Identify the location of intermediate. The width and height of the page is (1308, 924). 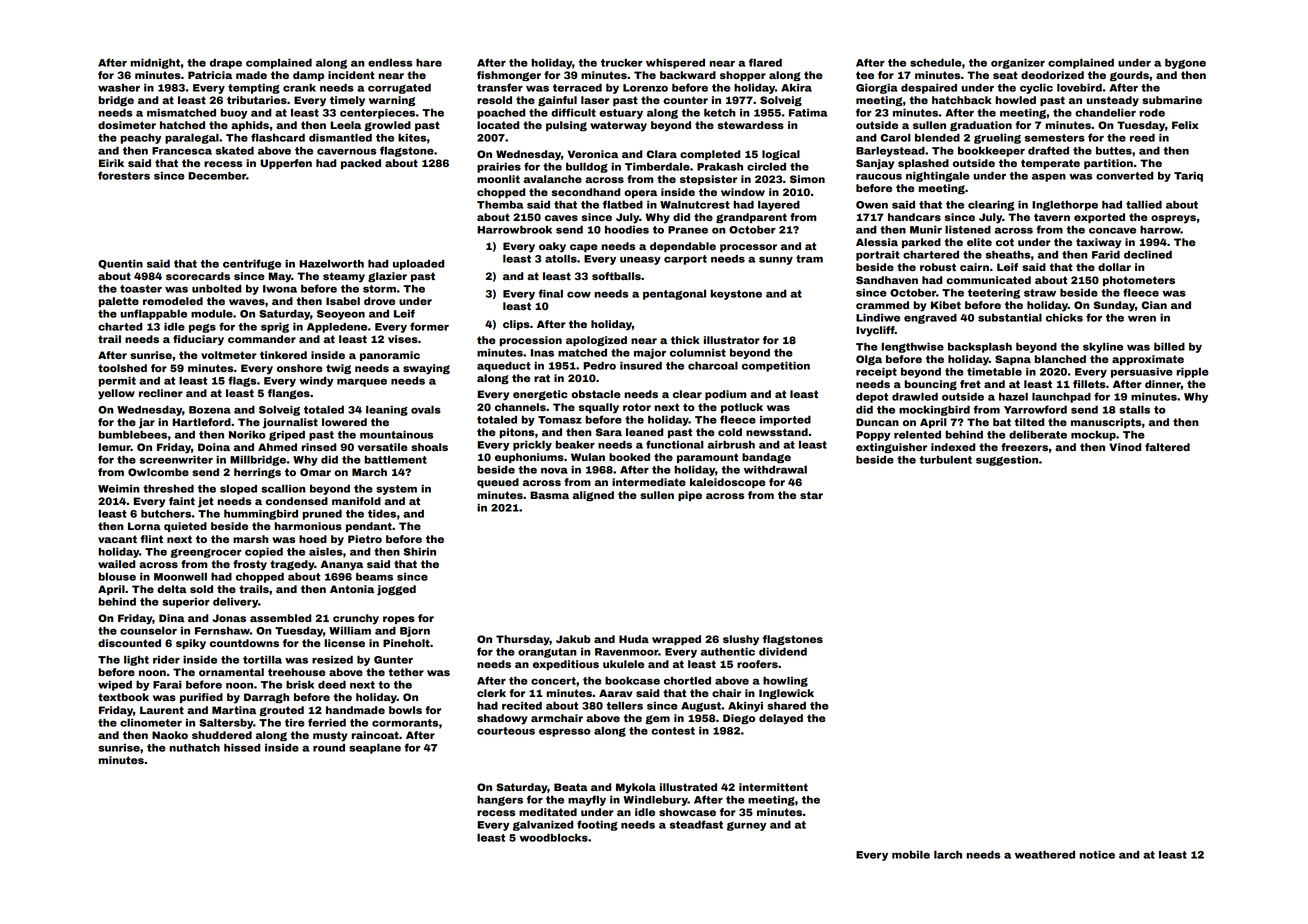
(649, 482).
